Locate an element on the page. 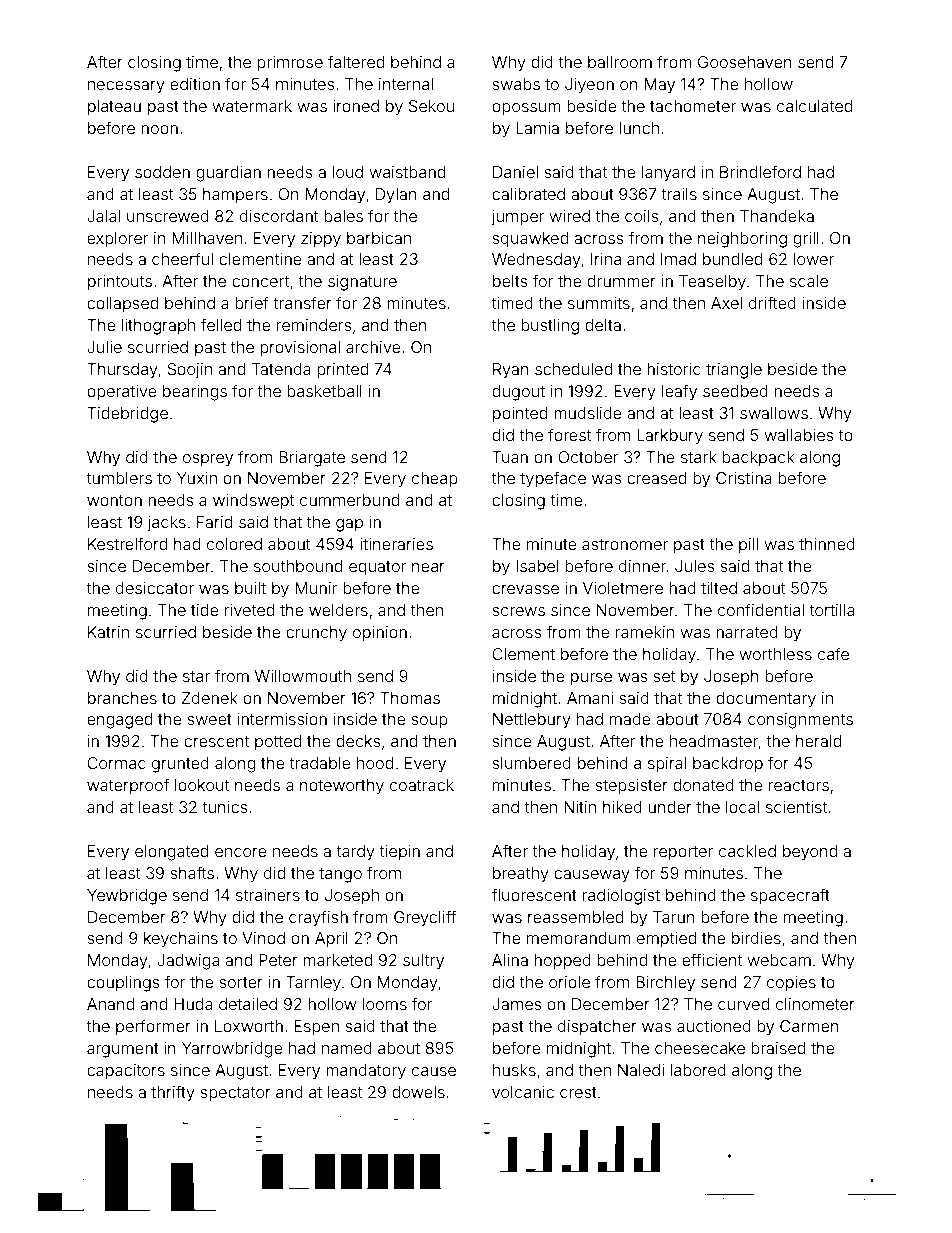  faltered is located at coordinates (356, 61).
